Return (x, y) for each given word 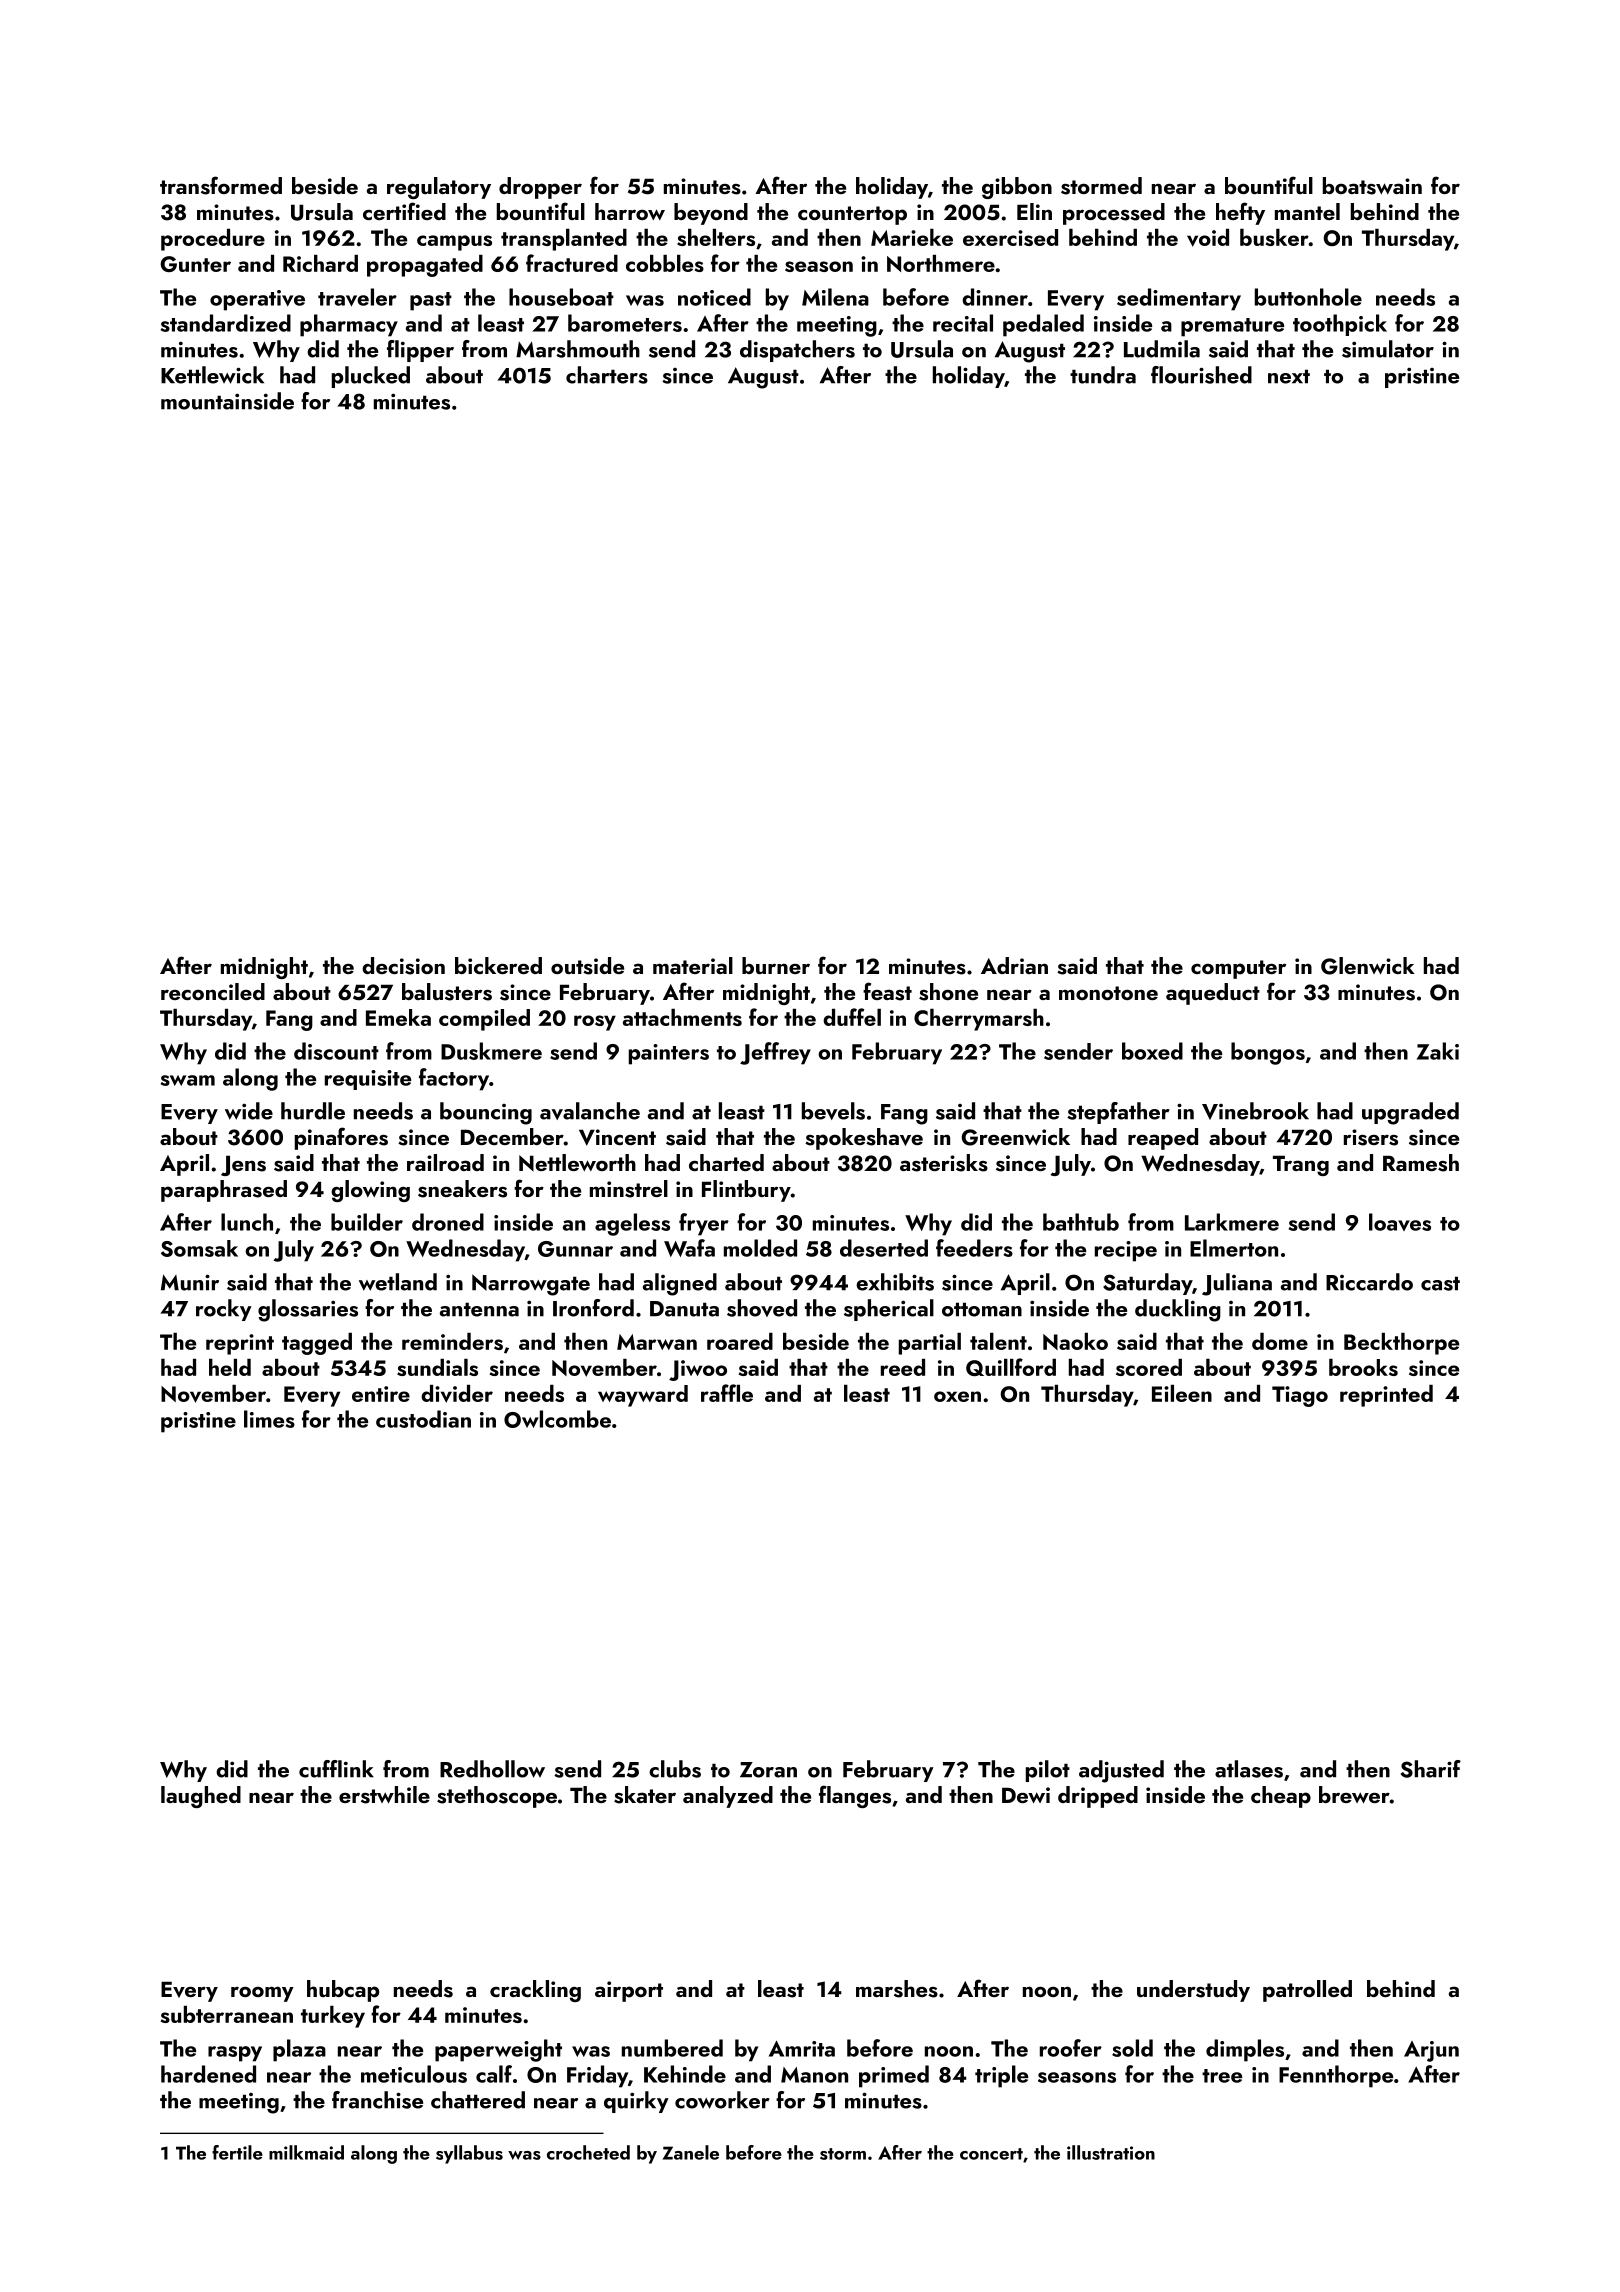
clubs (675, 1769)
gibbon (1017, 188)
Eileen (1182, 1393)
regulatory (439, 188)
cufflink (336, 1769)
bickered (498, 965)
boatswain (1372, 186)
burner (776, 965)
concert (991, 2154)
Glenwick (1368, 966)
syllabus (469, 2154)
